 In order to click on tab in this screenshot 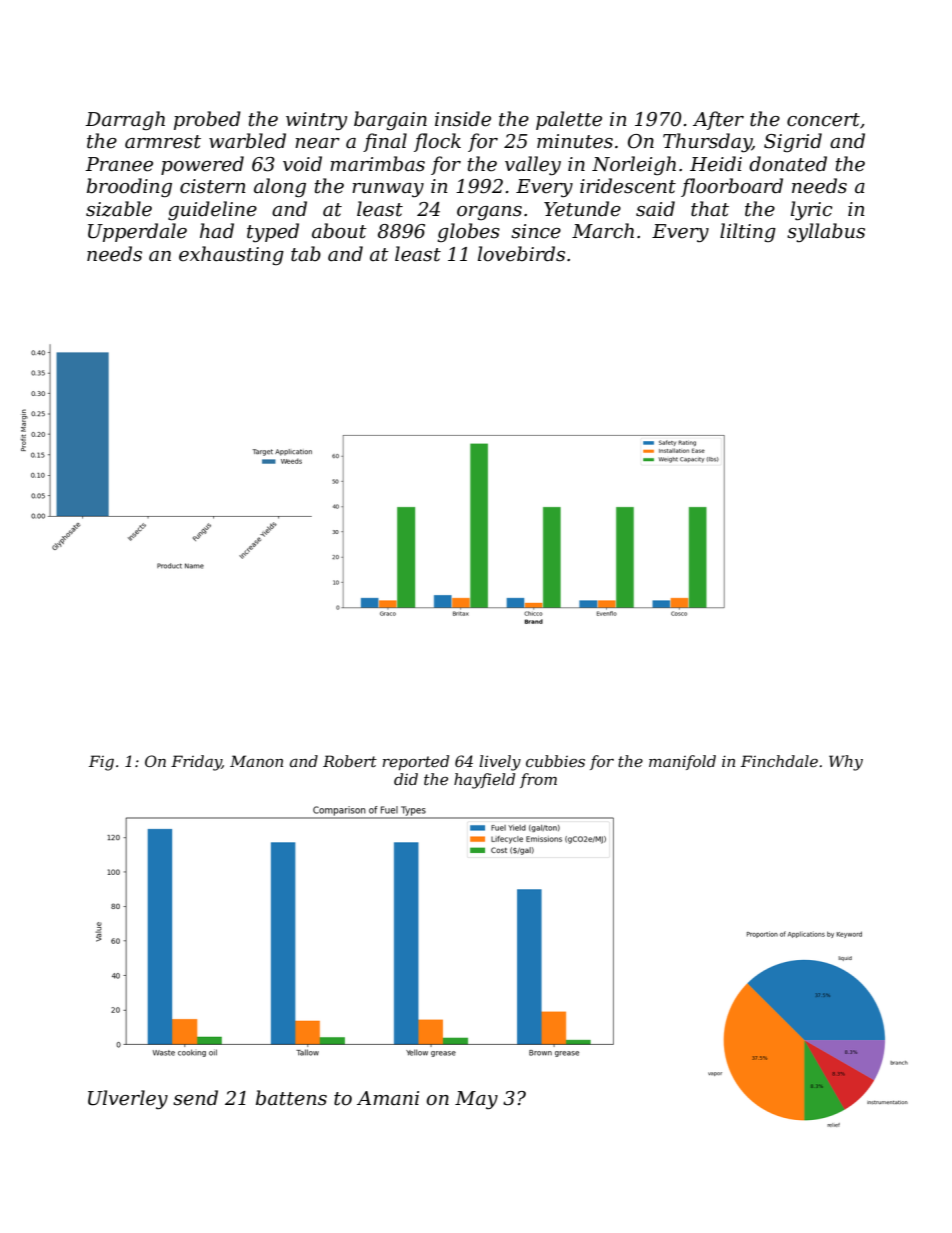, I will do `click(306, 254)`.
